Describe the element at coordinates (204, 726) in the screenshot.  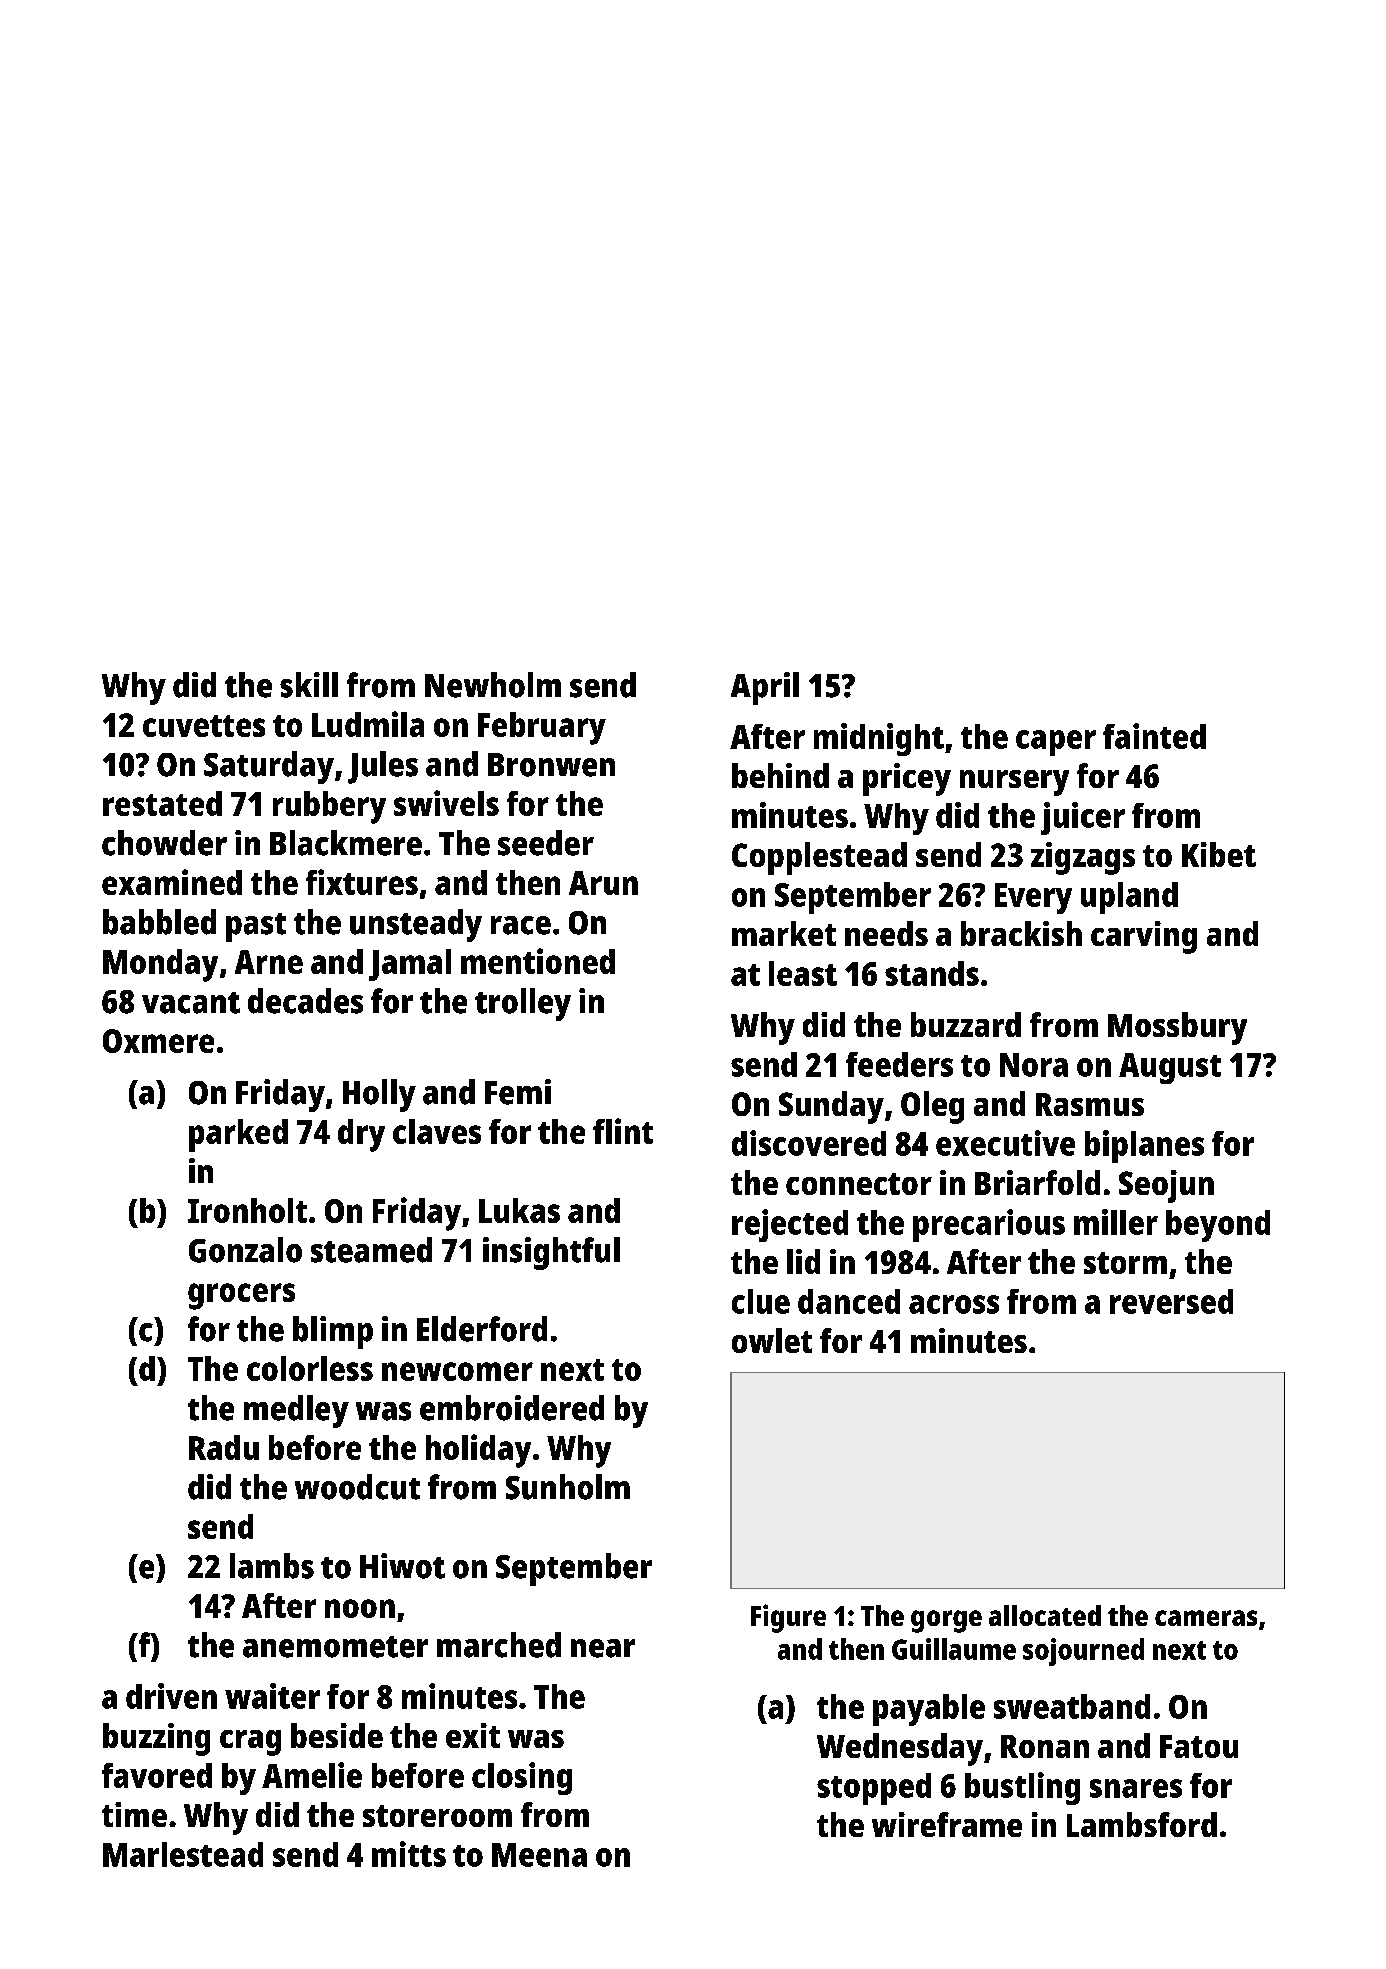
I see `cuvettes` at that location.
